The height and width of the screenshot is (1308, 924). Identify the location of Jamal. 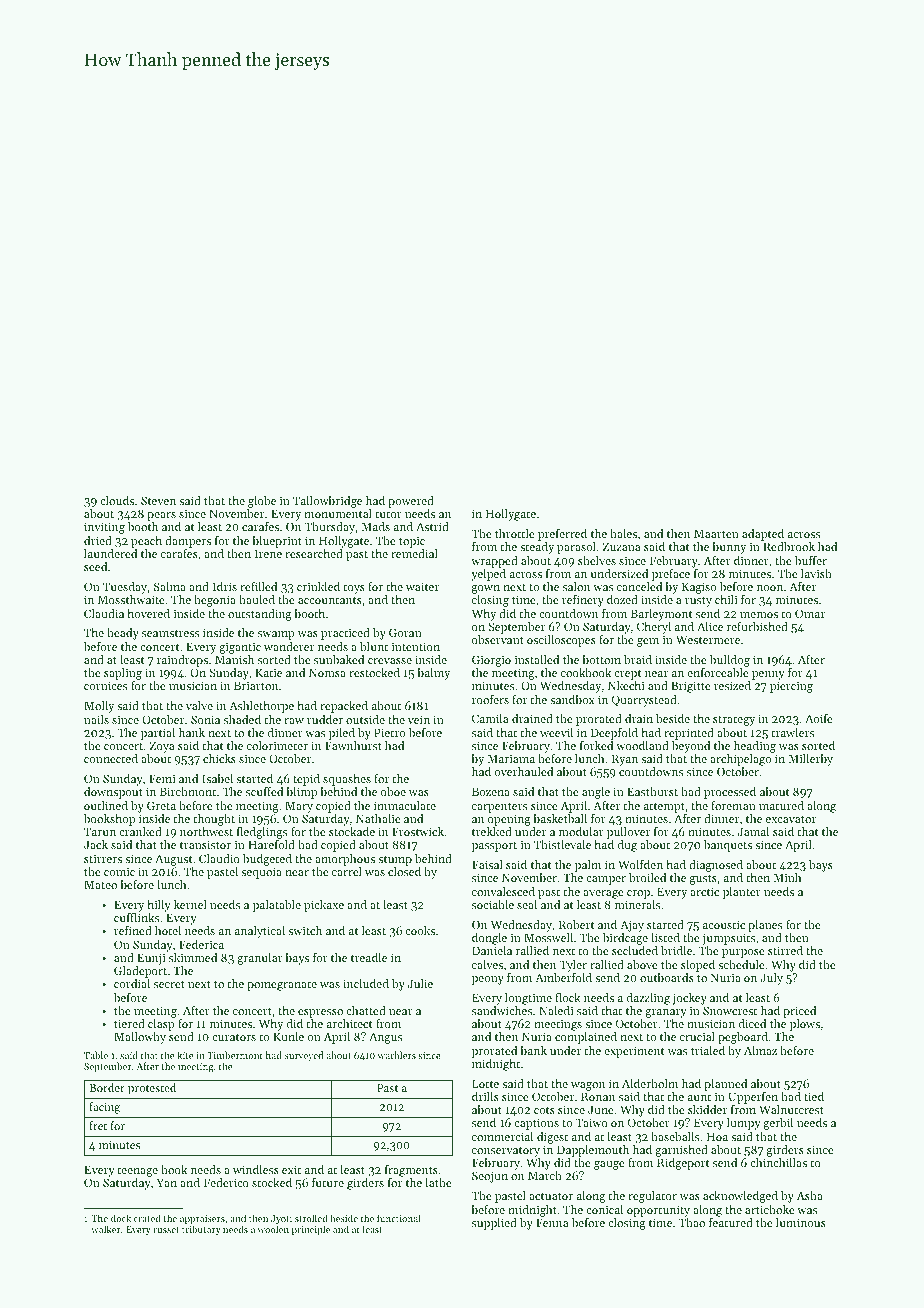
(753, 831).
